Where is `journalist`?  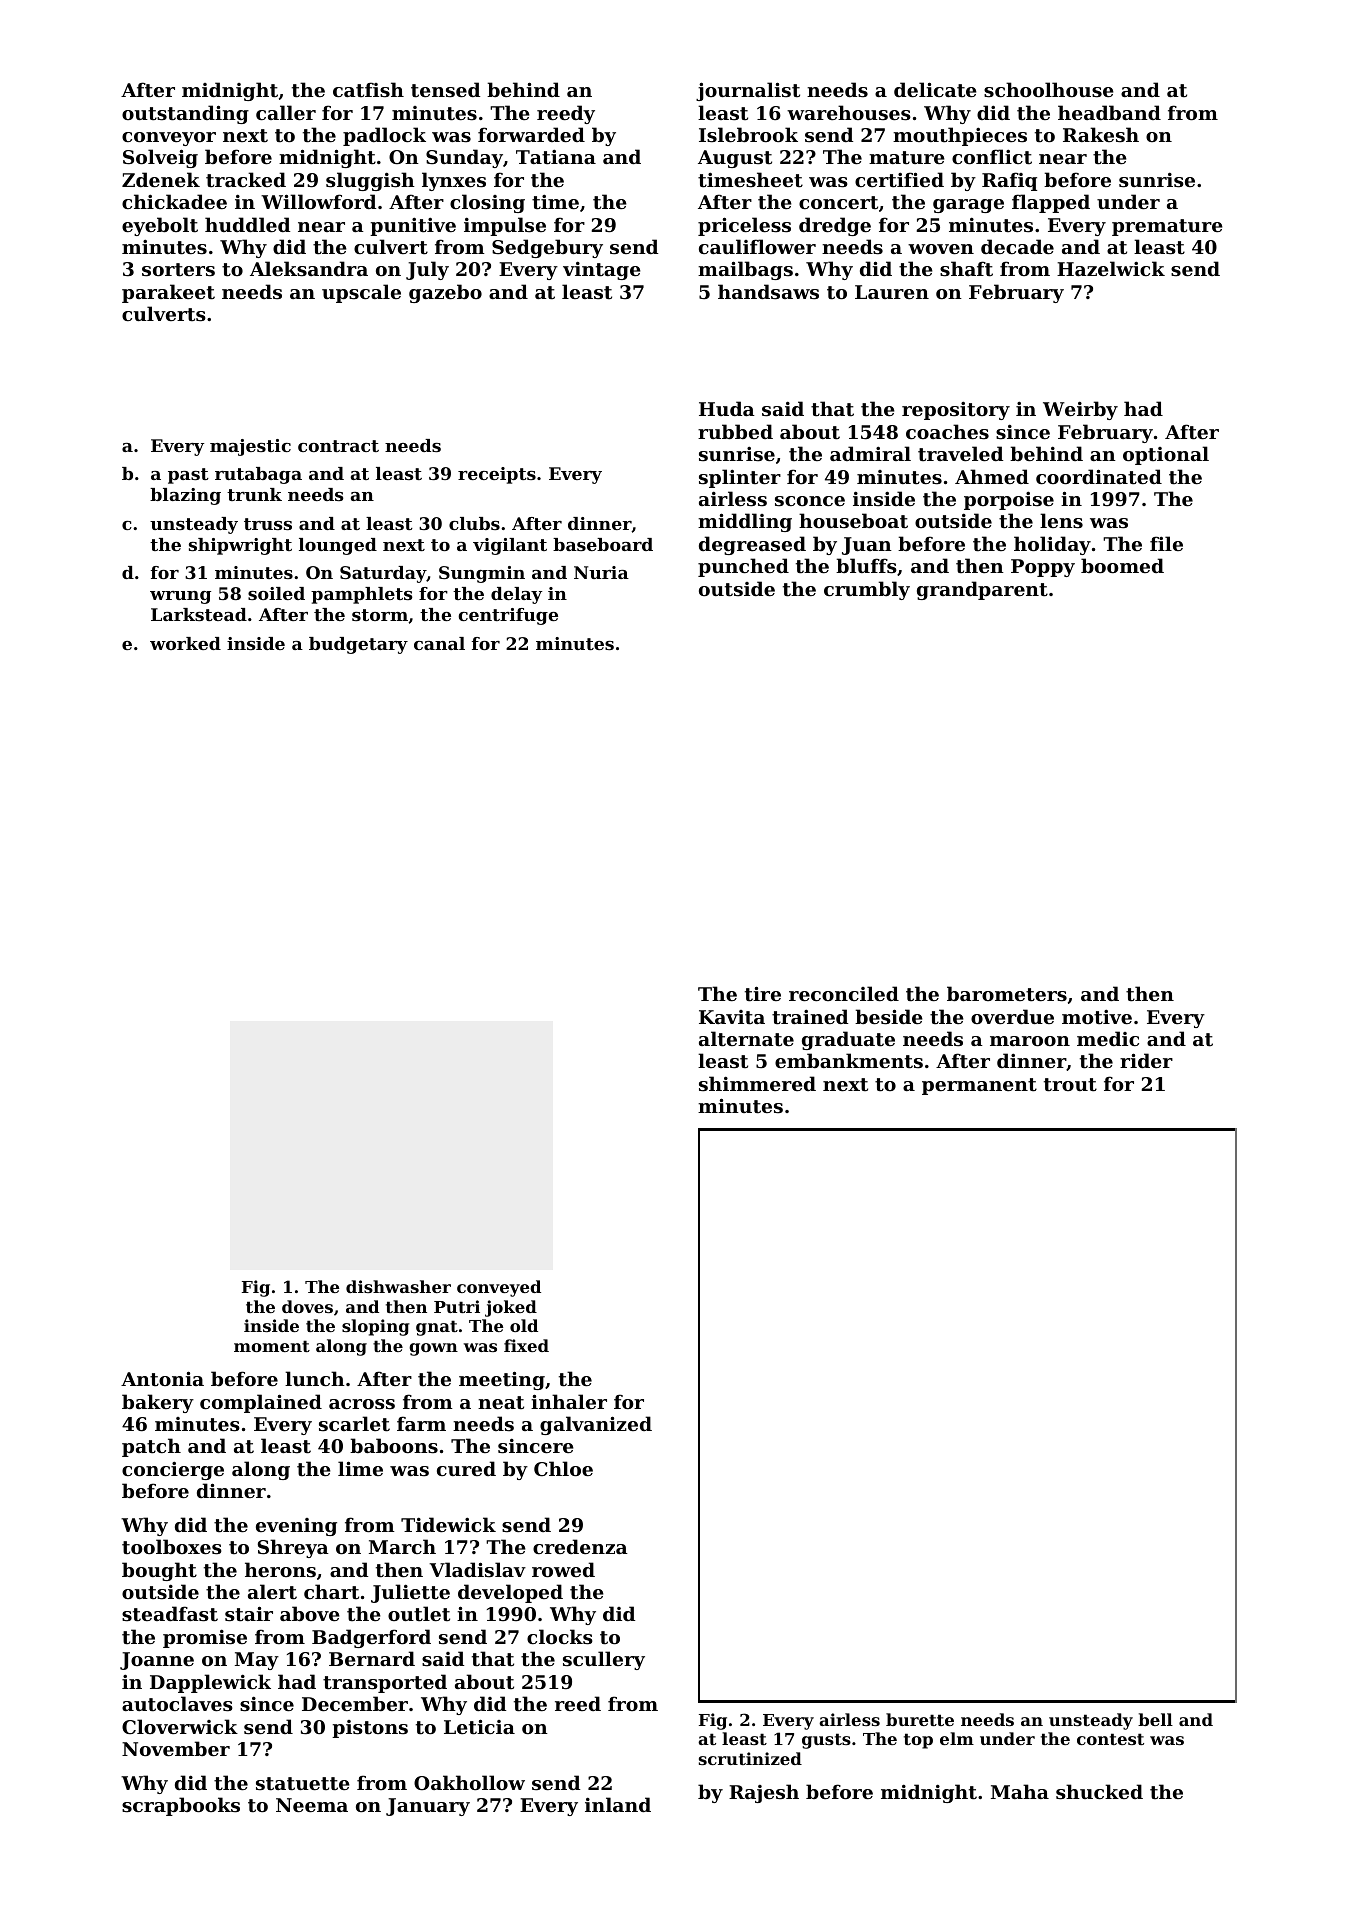
journalist is located at coordinates (748, 91).
